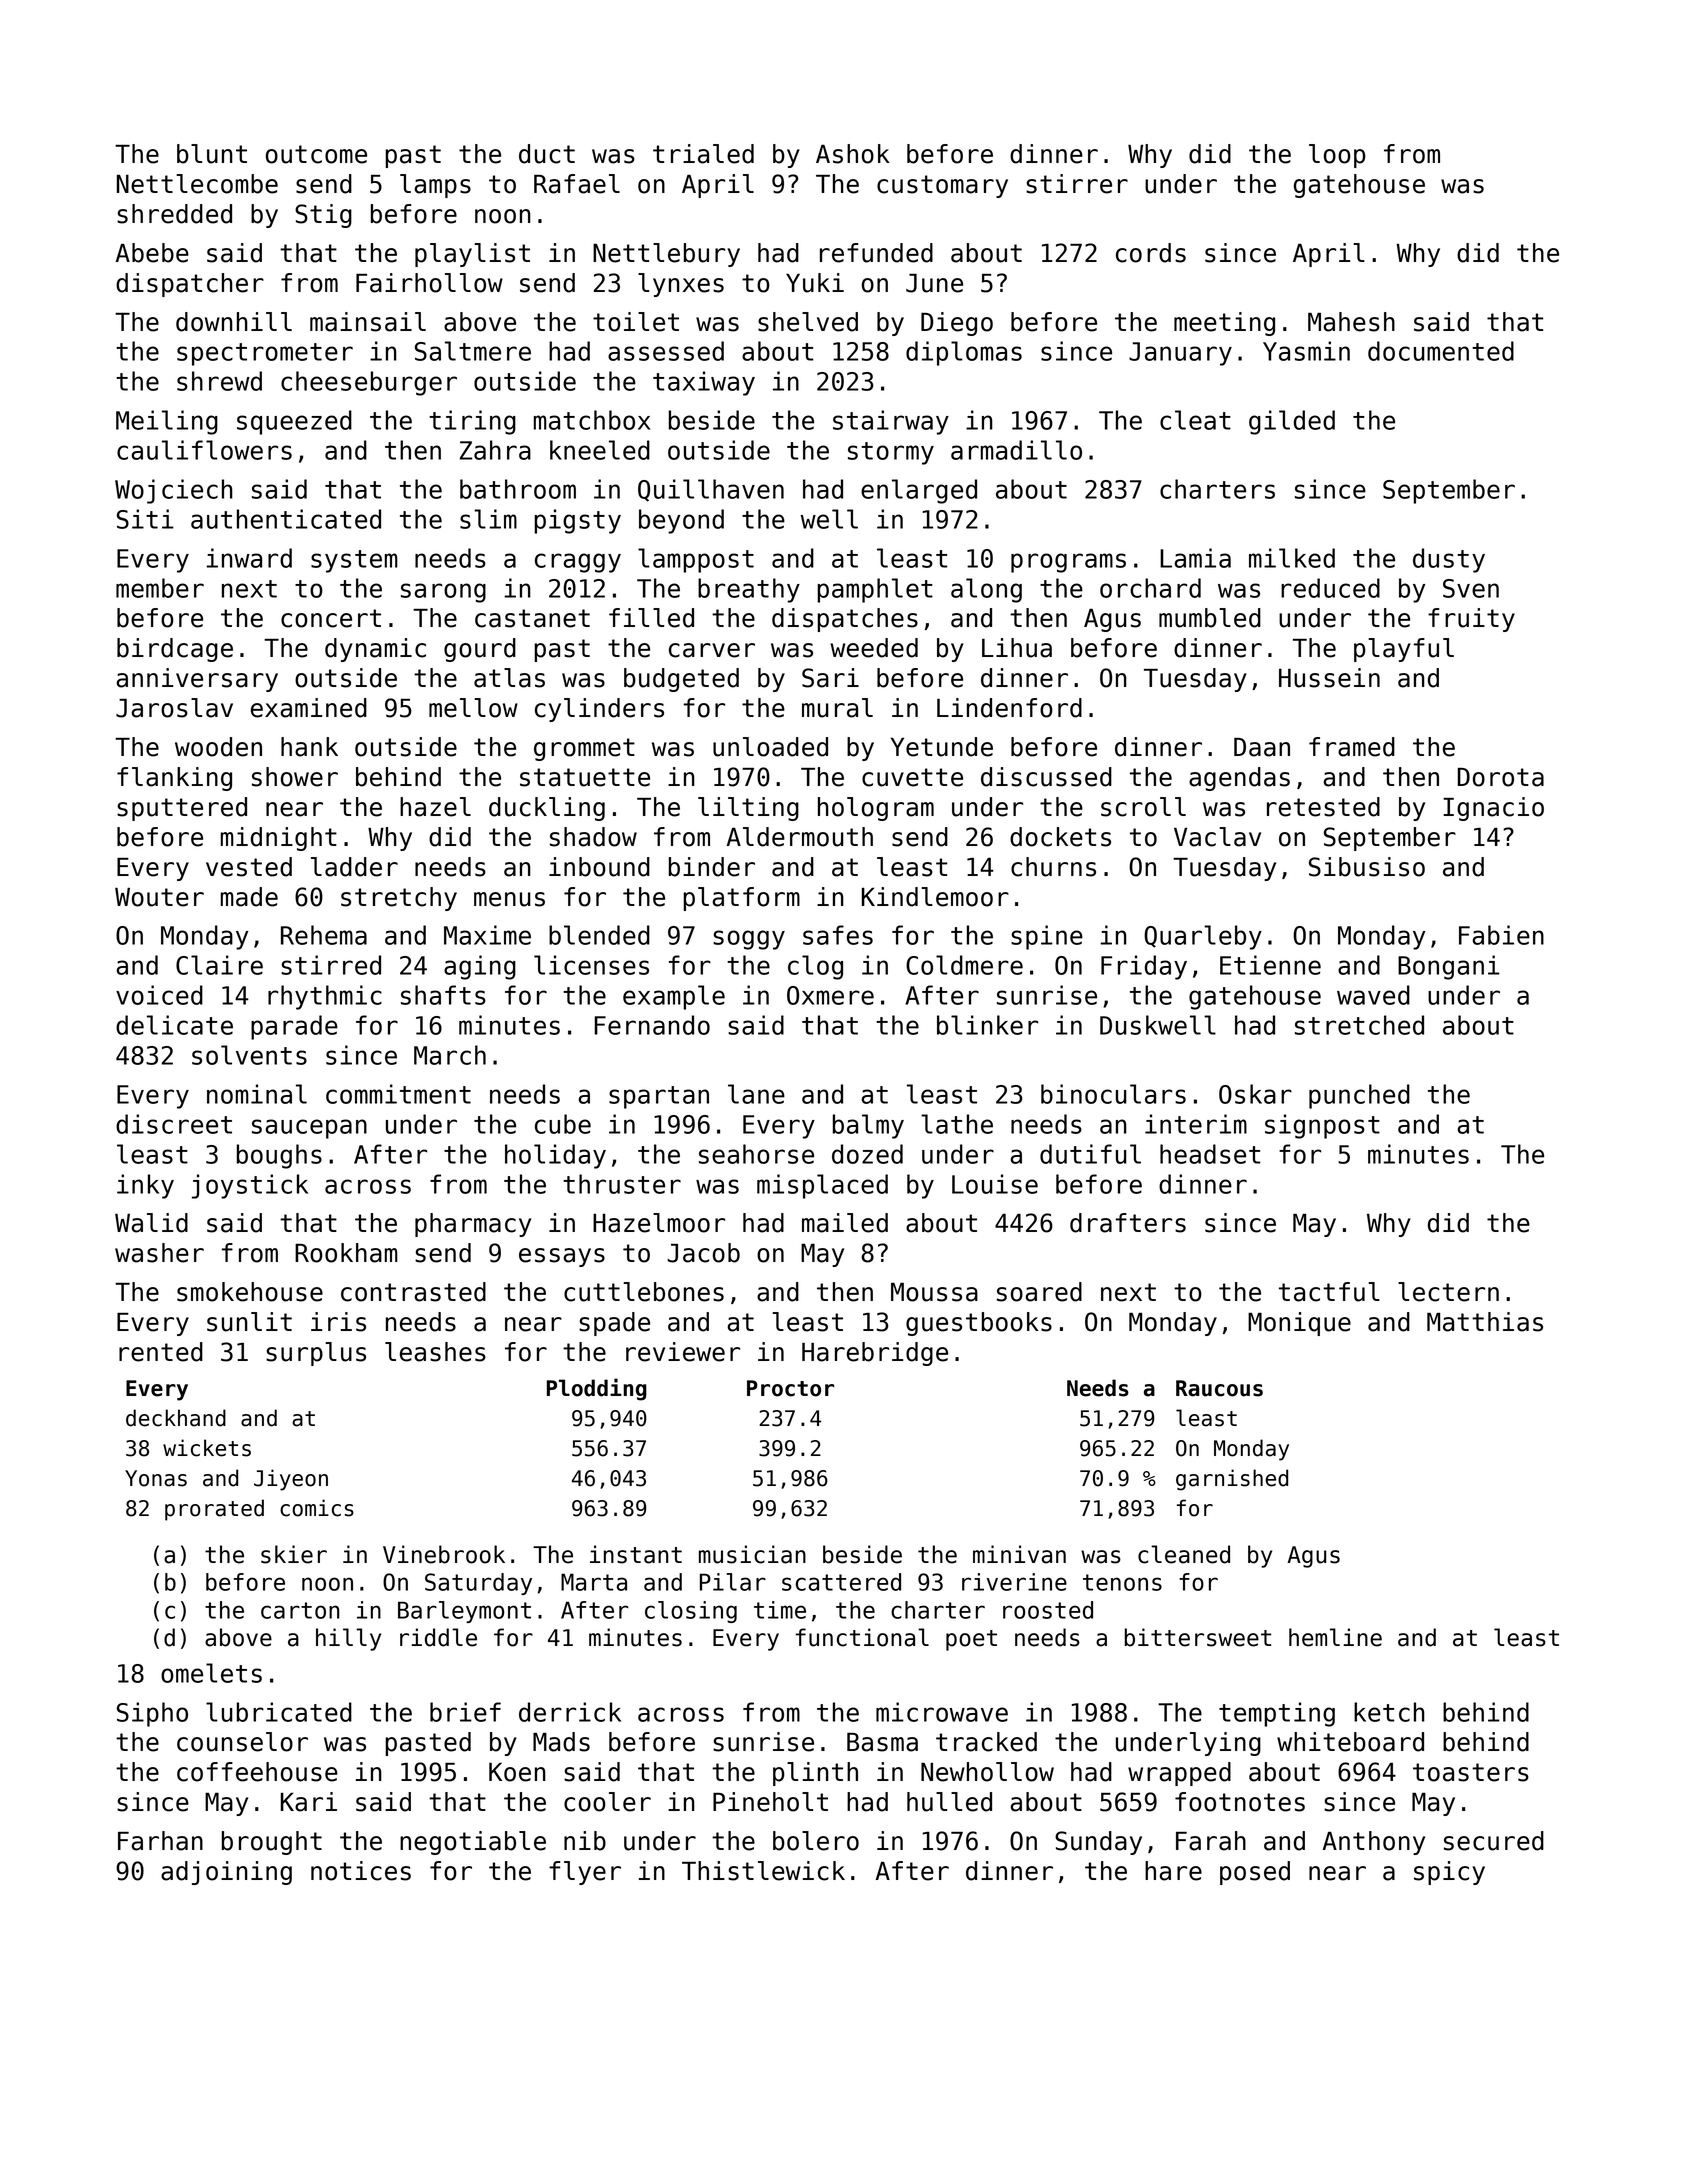 This page has height=2178, width=1683. What do you see at coordinates (868, 1126) in the page?
I see `balmy` at bounding box center [868, 1126].
